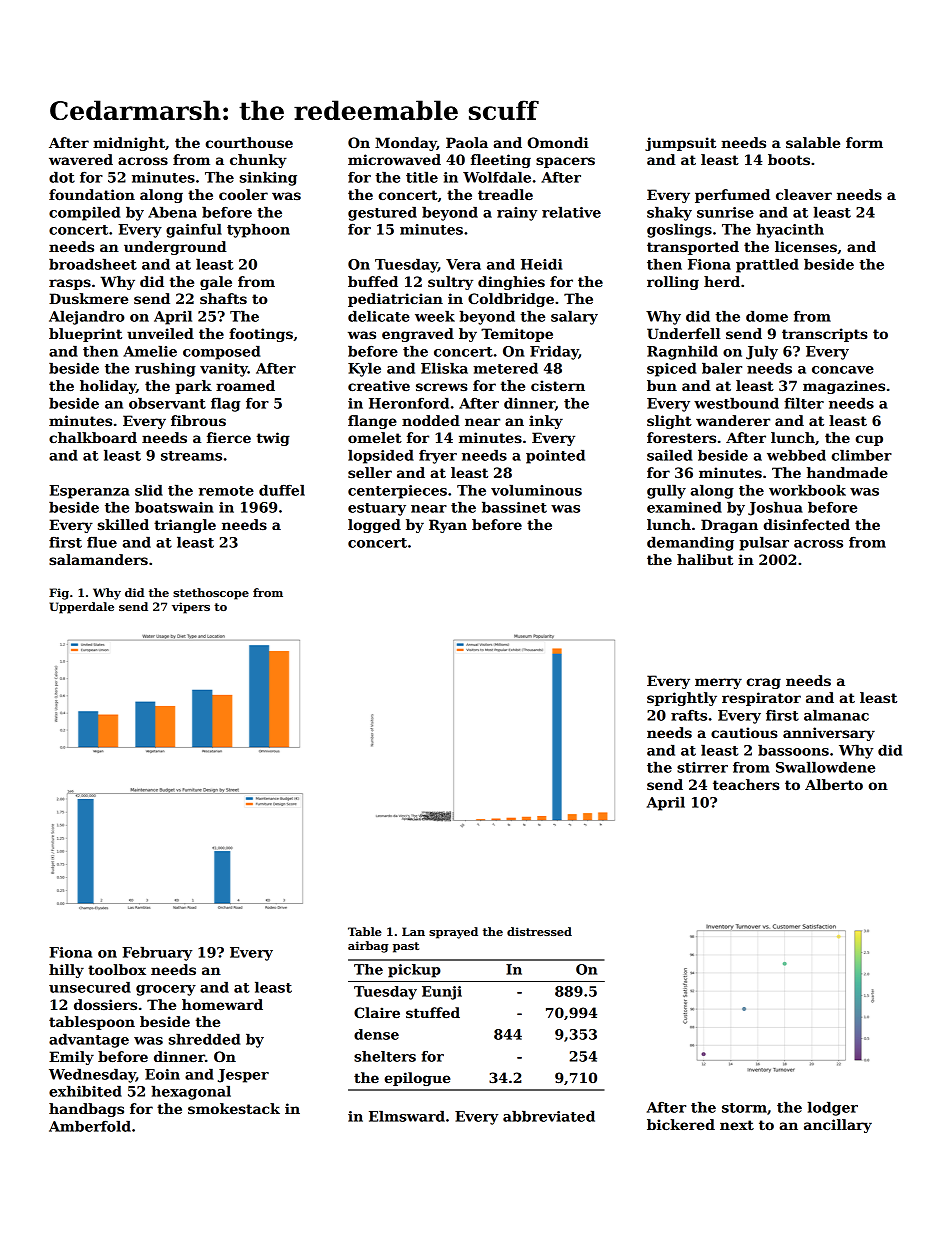 The width and height of the document is (952, 1233). What do you see at coordinates (450, 283) in the document?
I see `sultry` at bounding box center [450, 283].
